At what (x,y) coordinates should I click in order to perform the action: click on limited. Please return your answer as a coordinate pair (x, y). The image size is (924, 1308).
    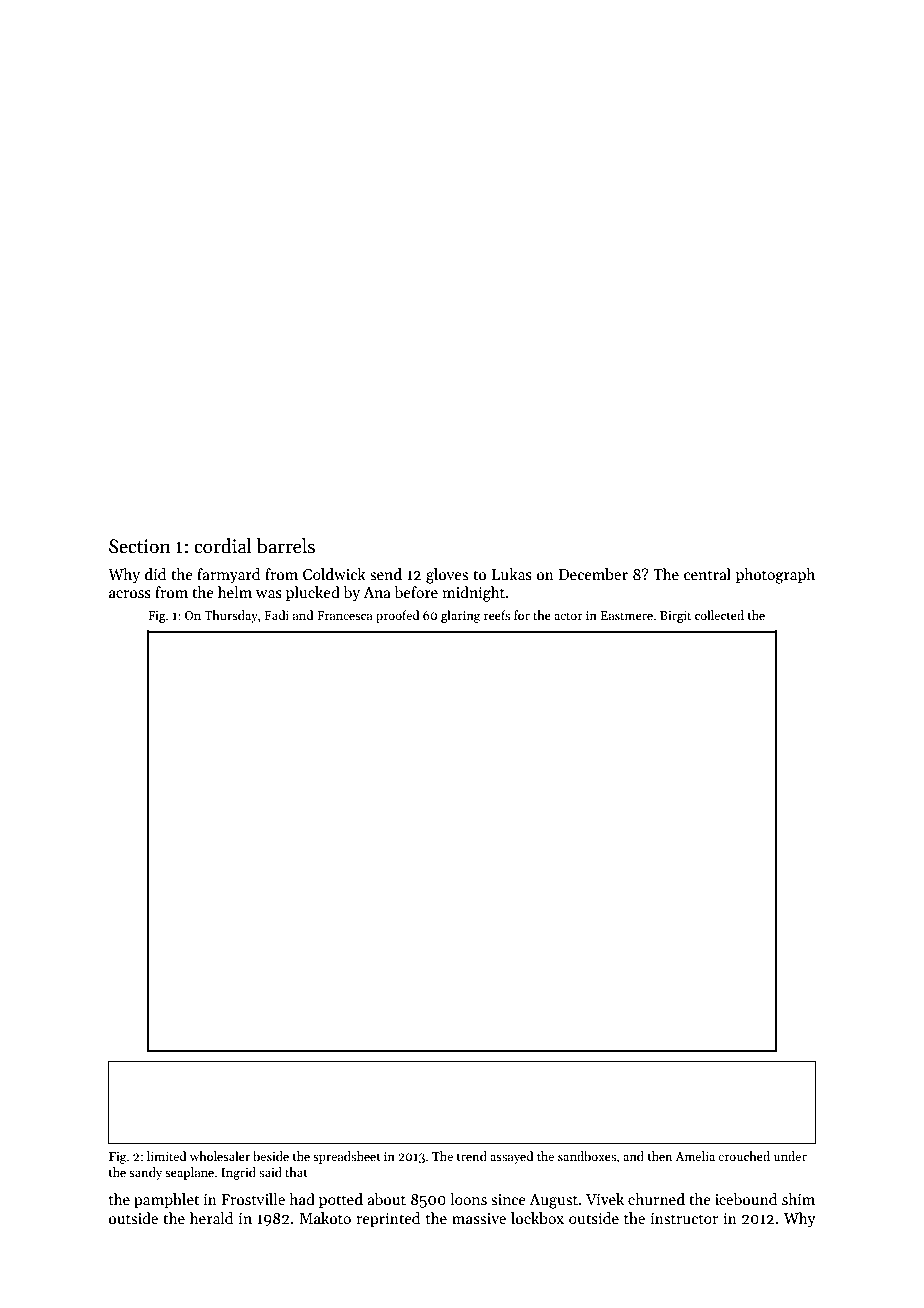
    Looking at the image, I should click on (166, 1156).
